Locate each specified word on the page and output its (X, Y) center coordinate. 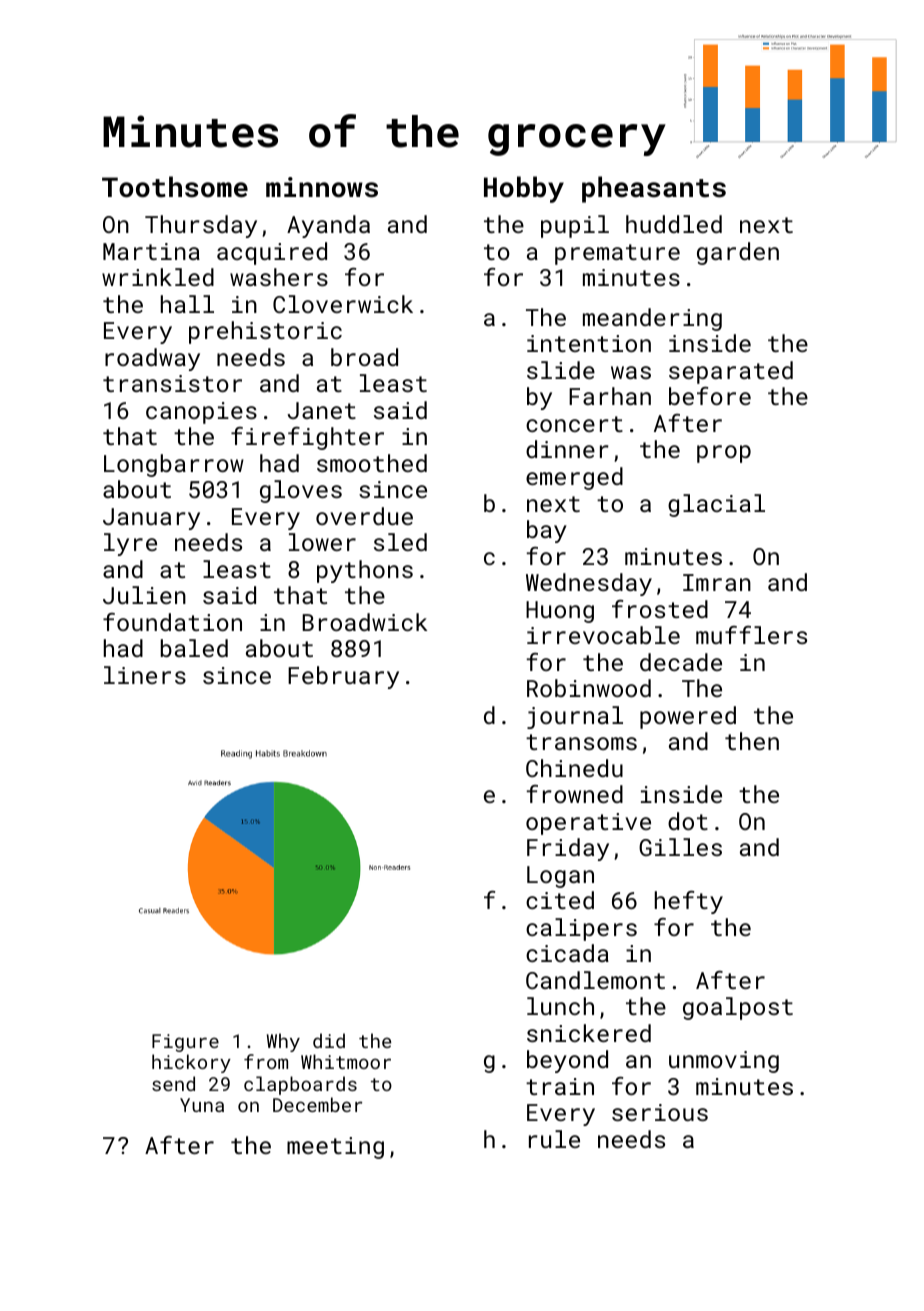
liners (145, 675)
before (710, 396)
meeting (335, 1148)
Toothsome (175, 187)
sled (400, 542)
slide (561, 370)
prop (724, 454)
